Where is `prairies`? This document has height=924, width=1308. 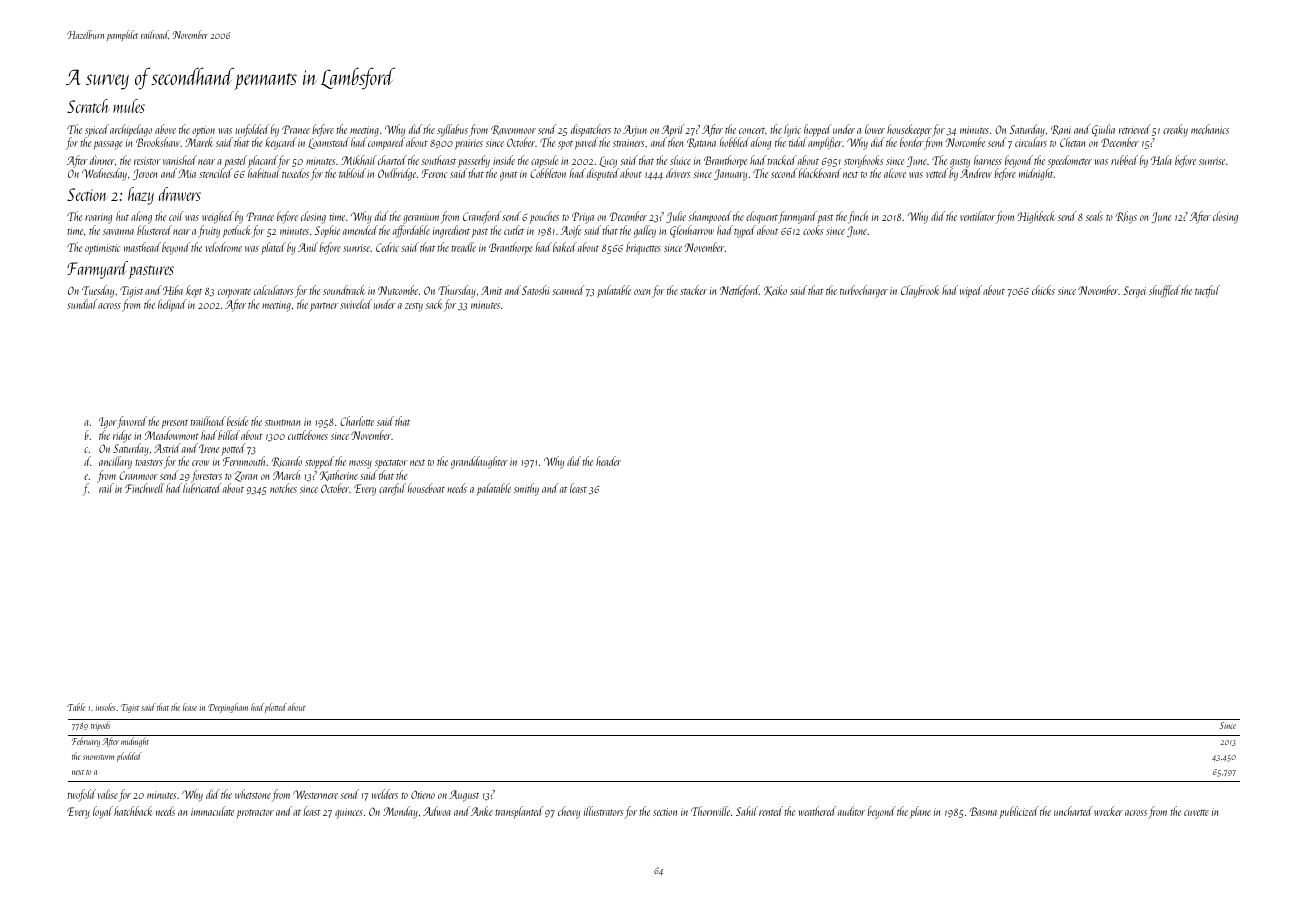
prairies is located at coordinates (469, 144).
